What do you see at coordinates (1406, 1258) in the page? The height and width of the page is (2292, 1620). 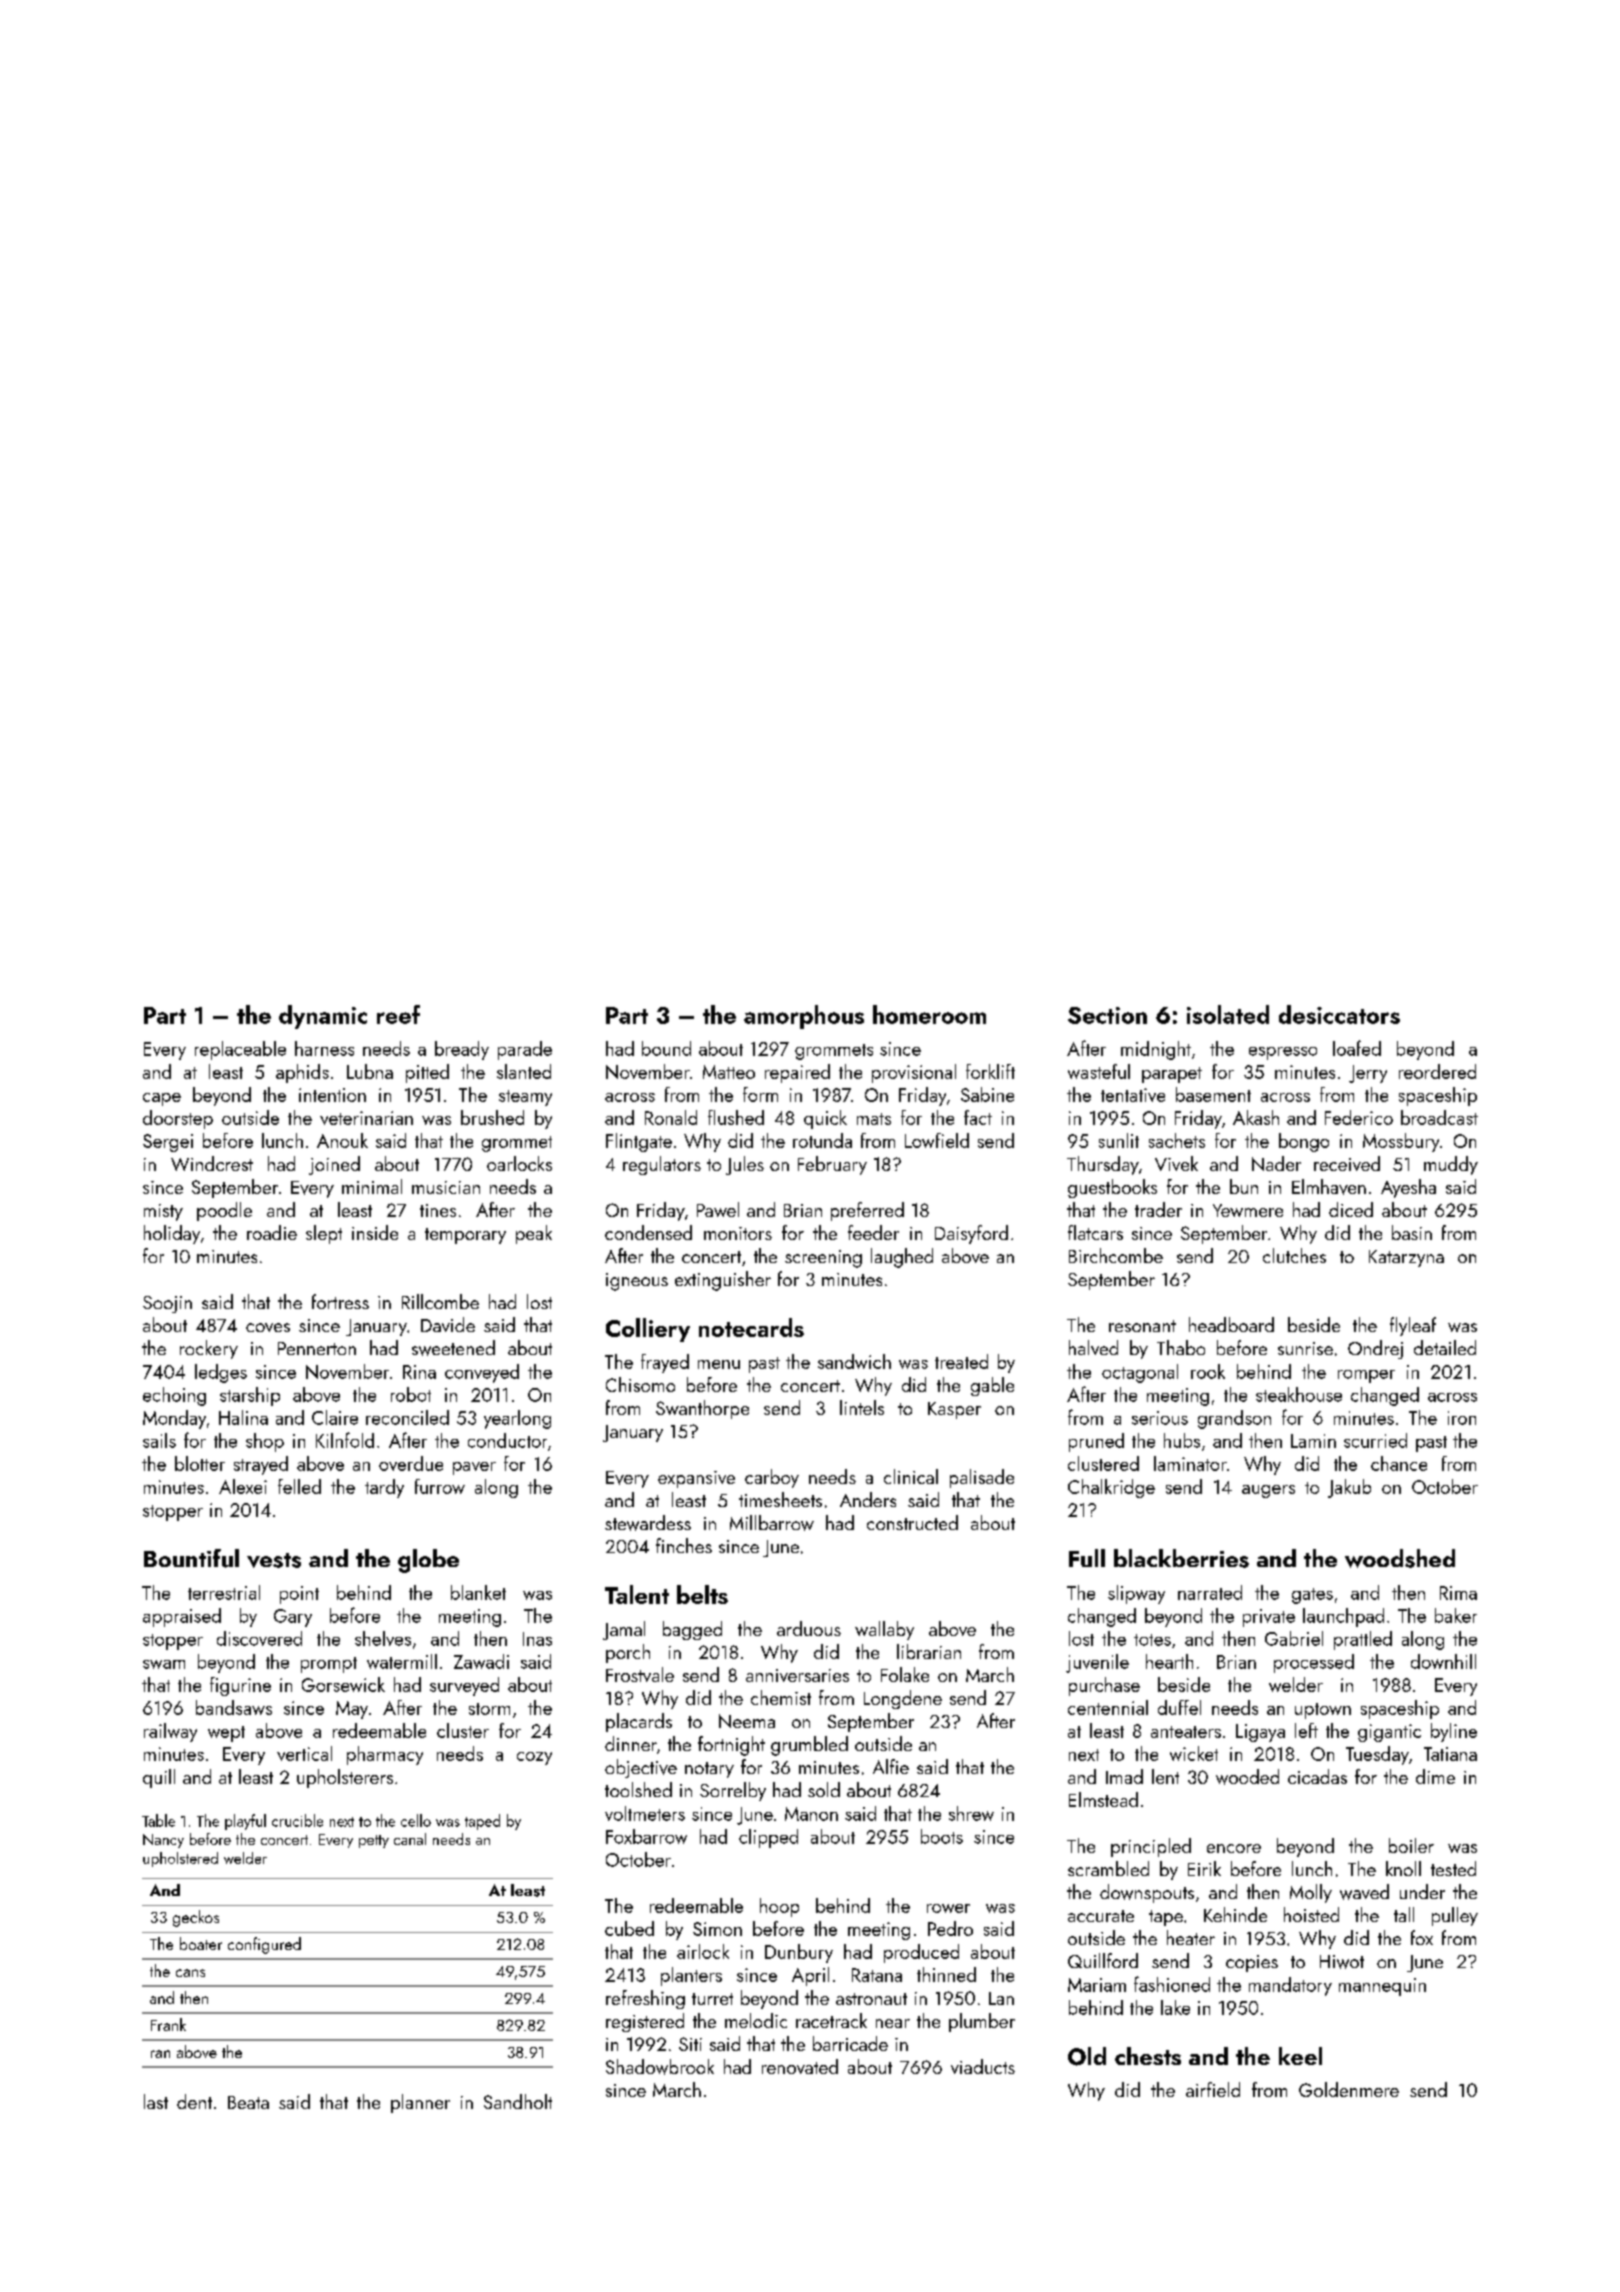 I see `Katarzyna` at bounding box center [1406, 1258].
